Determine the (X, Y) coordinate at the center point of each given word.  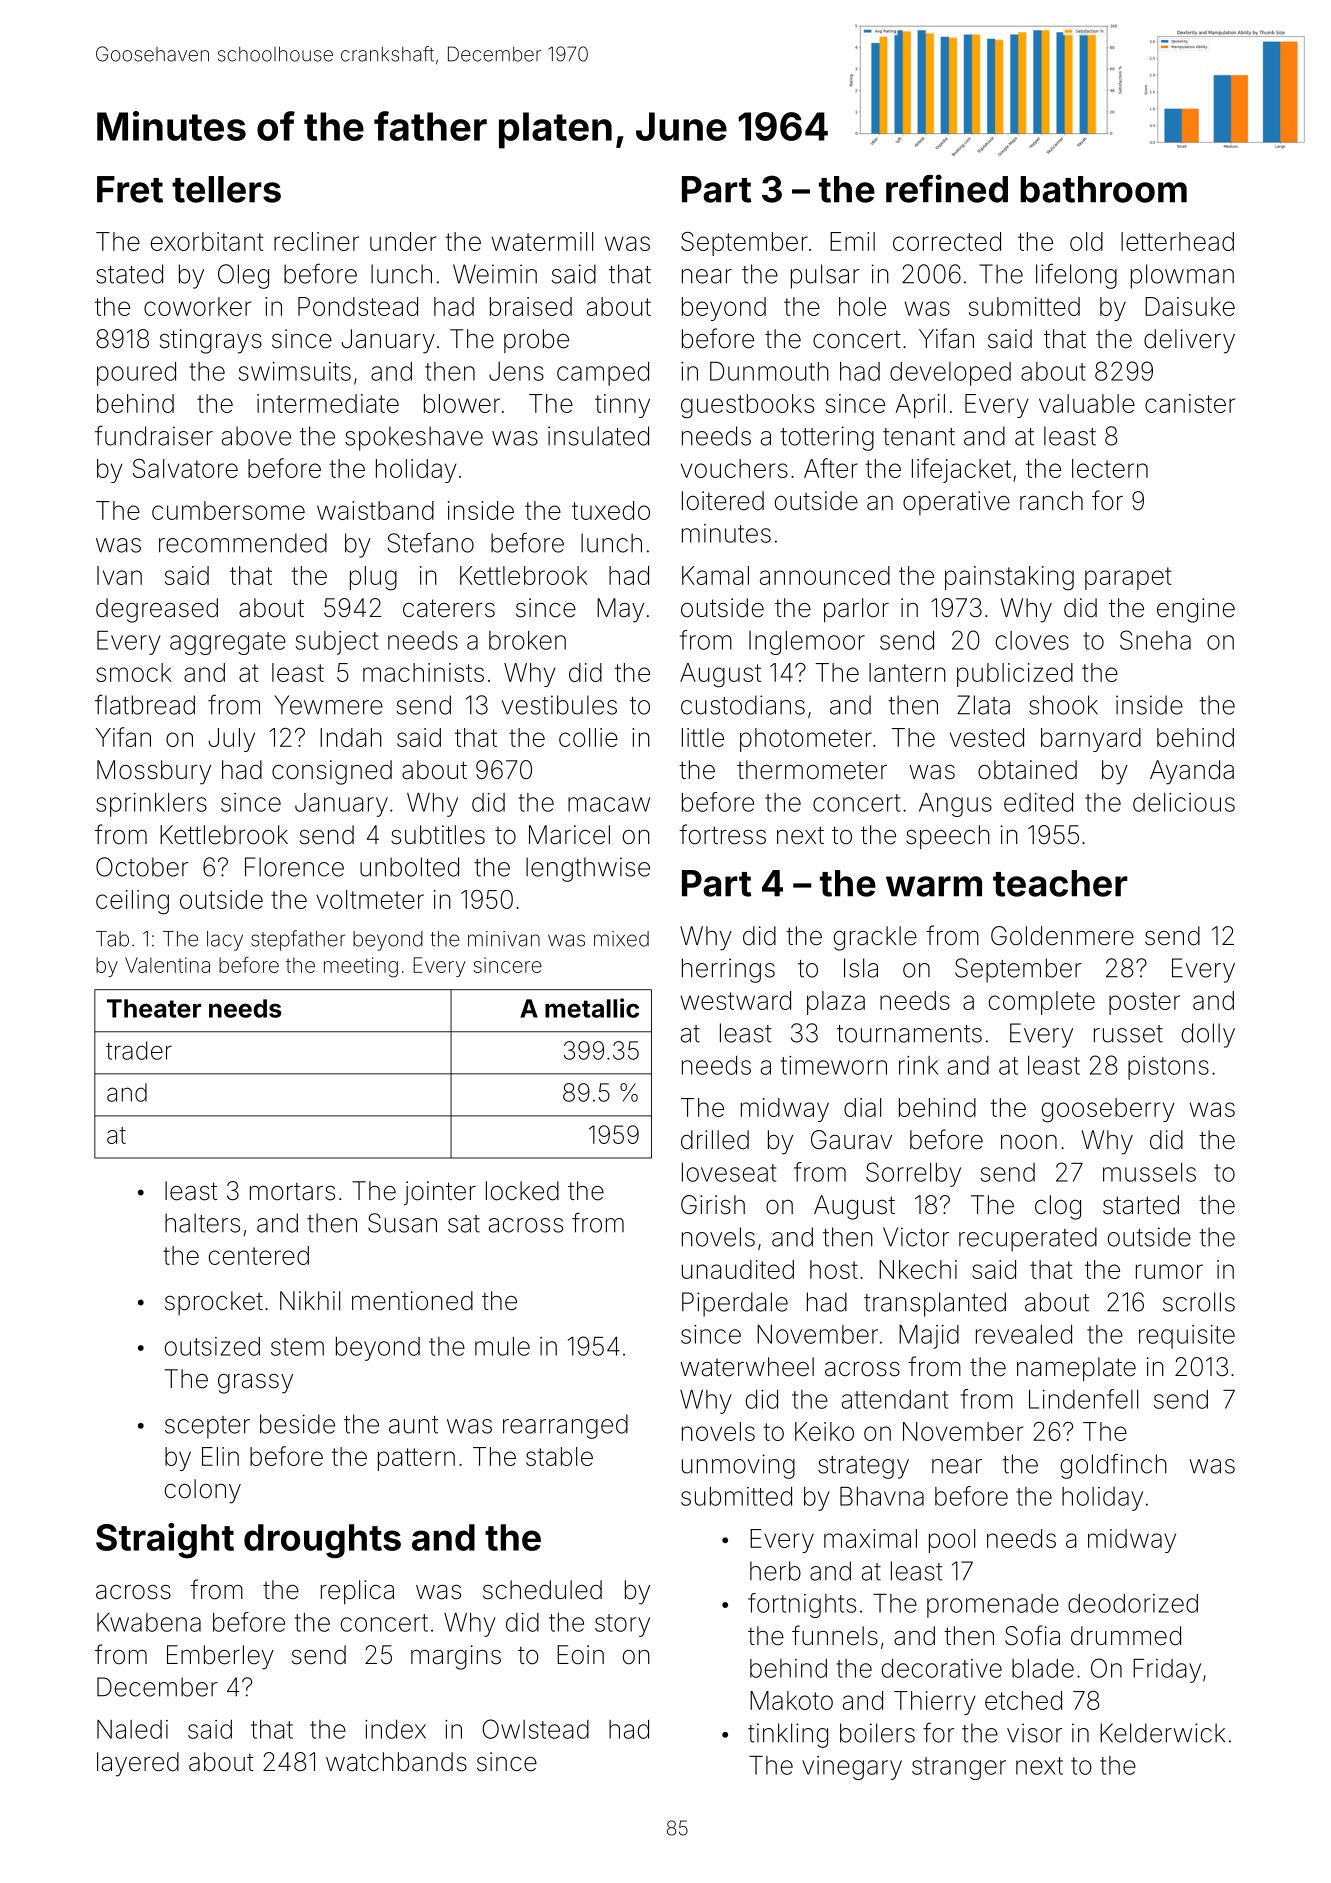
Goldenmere (1062, 936)
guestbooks (747, 406)
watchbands (396, 1762)
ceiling (132, 902)
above (256, 436)
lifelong (1076, 276)
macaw (609, 804)
